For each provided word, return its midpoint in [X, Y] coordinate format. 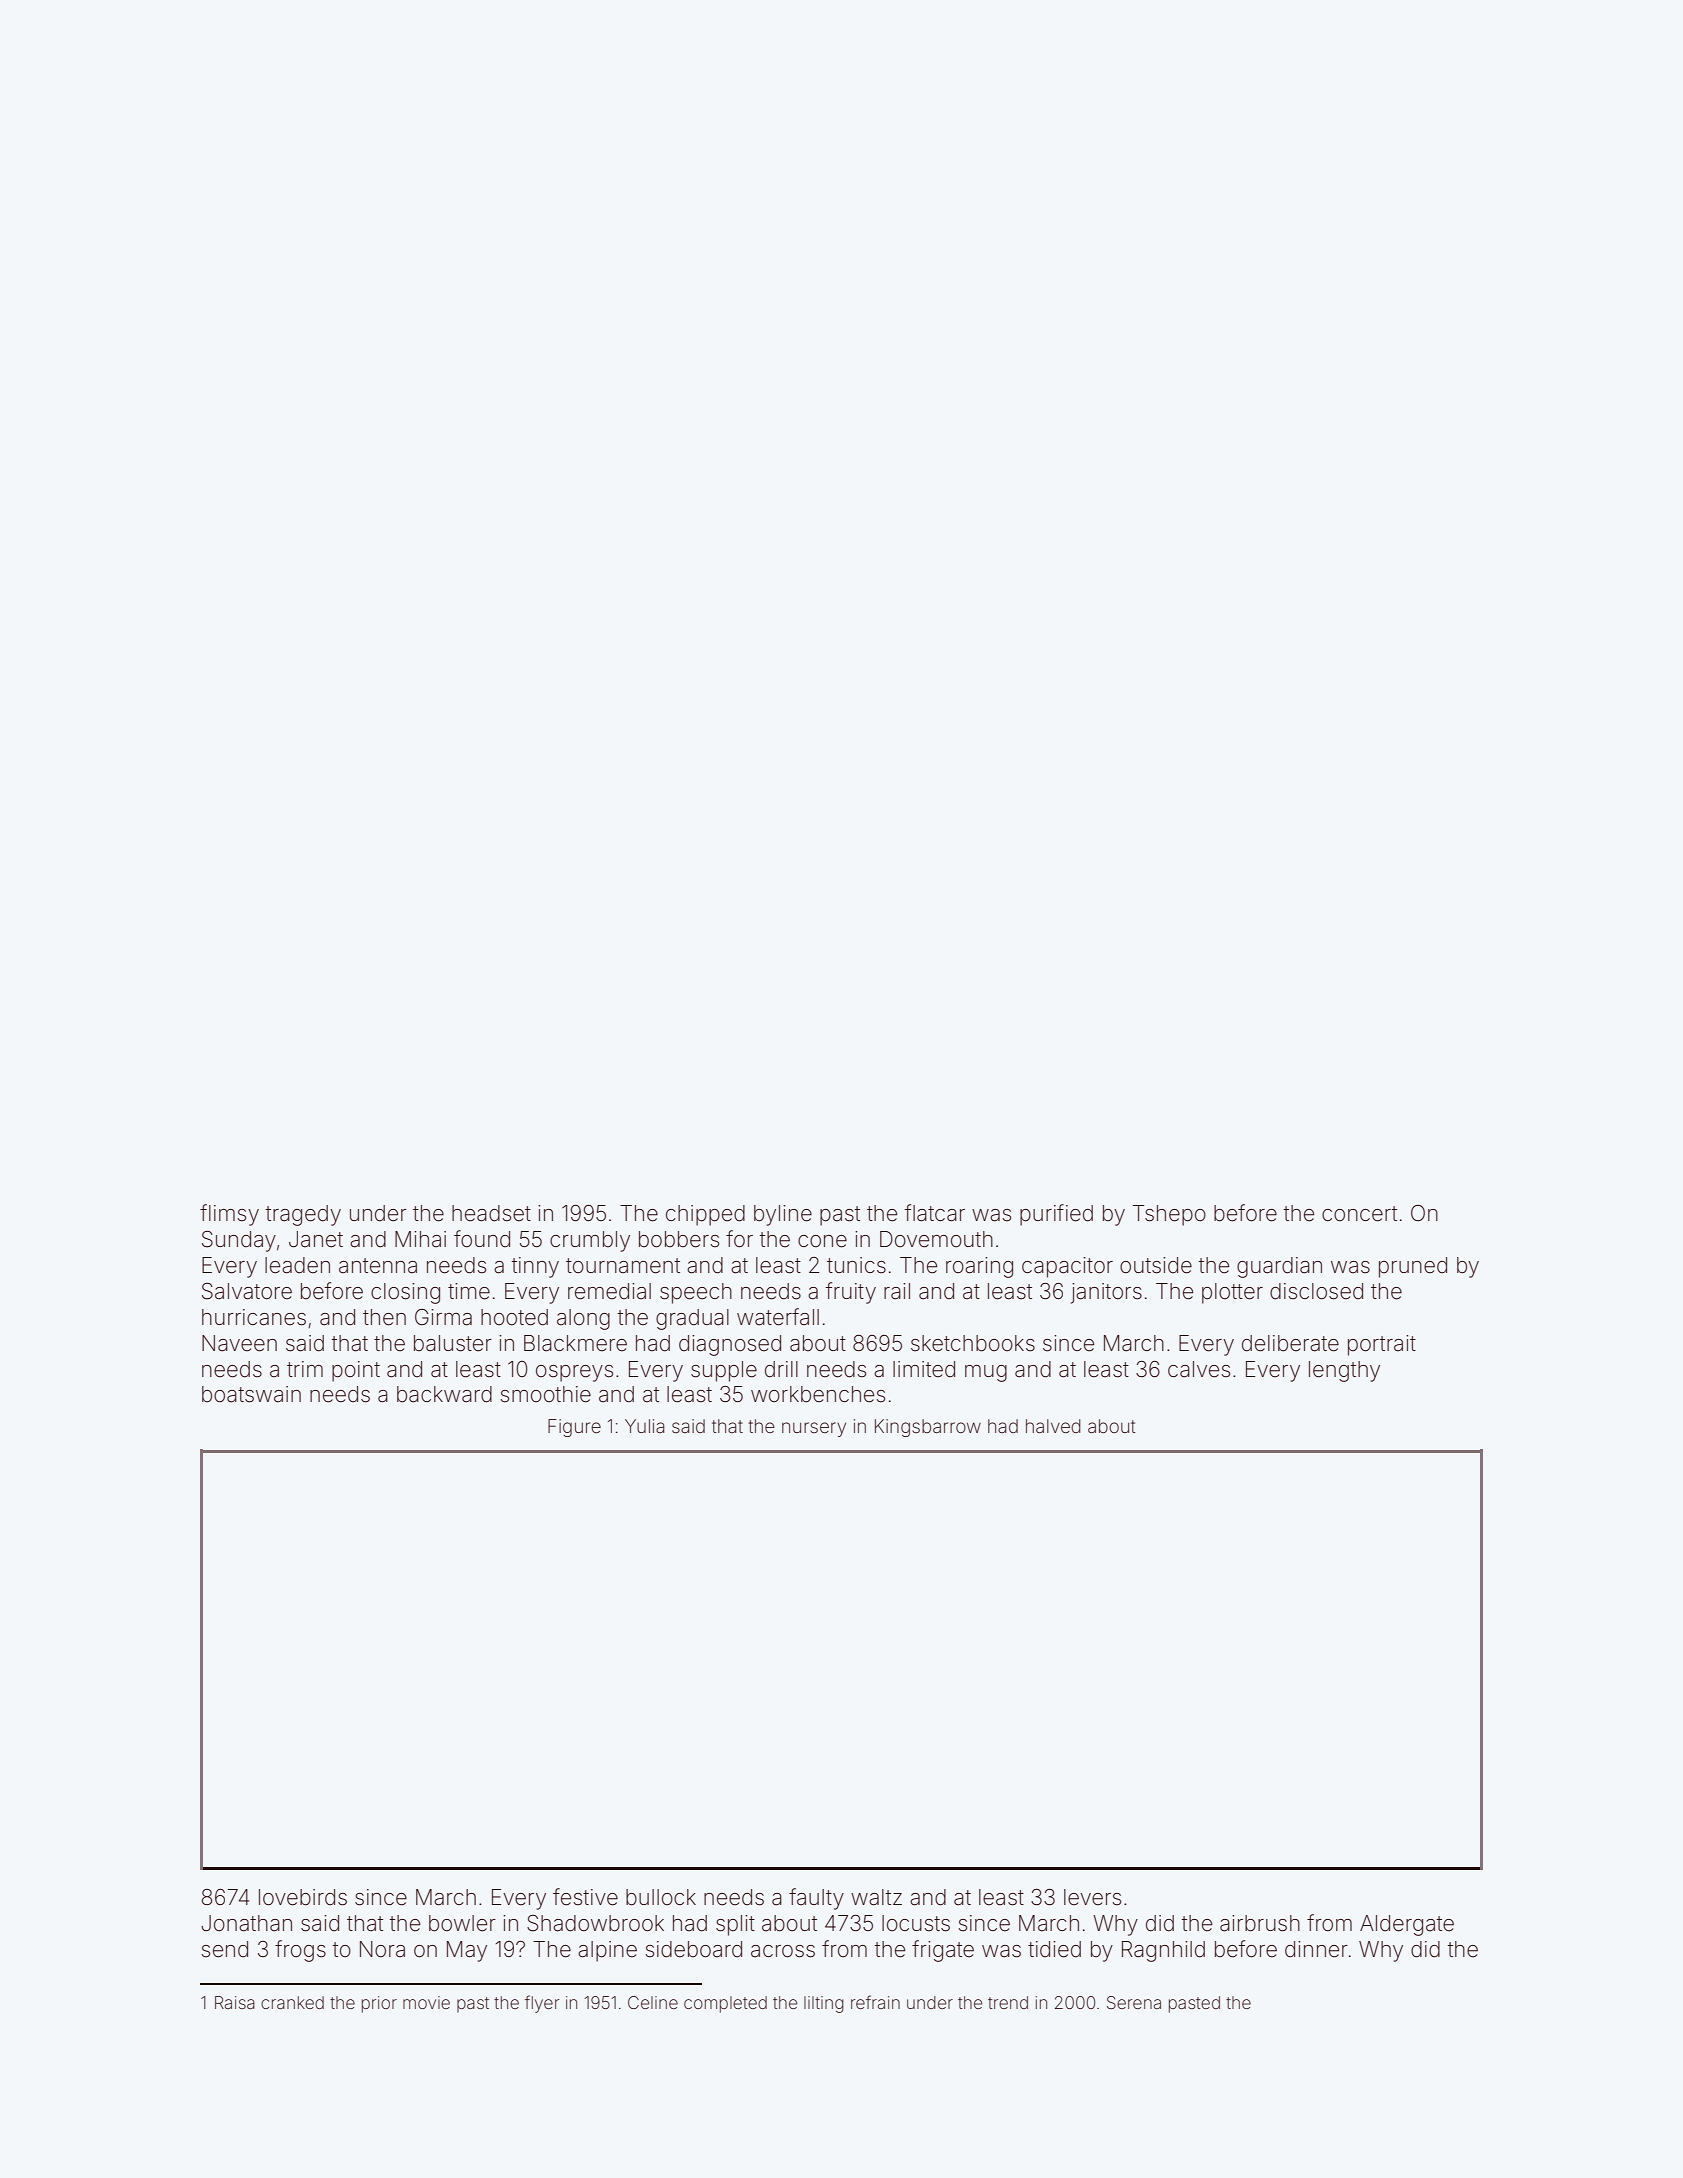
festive [585, 1897]
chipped [705, 1215]
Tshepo [1169, 1215]
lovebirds [303, 1897]
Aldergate [1407, 1925]
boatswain [251, 1394]
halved [1053, 1426]
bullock [661, 1897]
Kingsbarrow [928, 1428]
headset [491, 1213]
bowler [462, 1923]
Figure [574, 1428]
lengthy [1344, 1371]
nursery [814, 1429]
